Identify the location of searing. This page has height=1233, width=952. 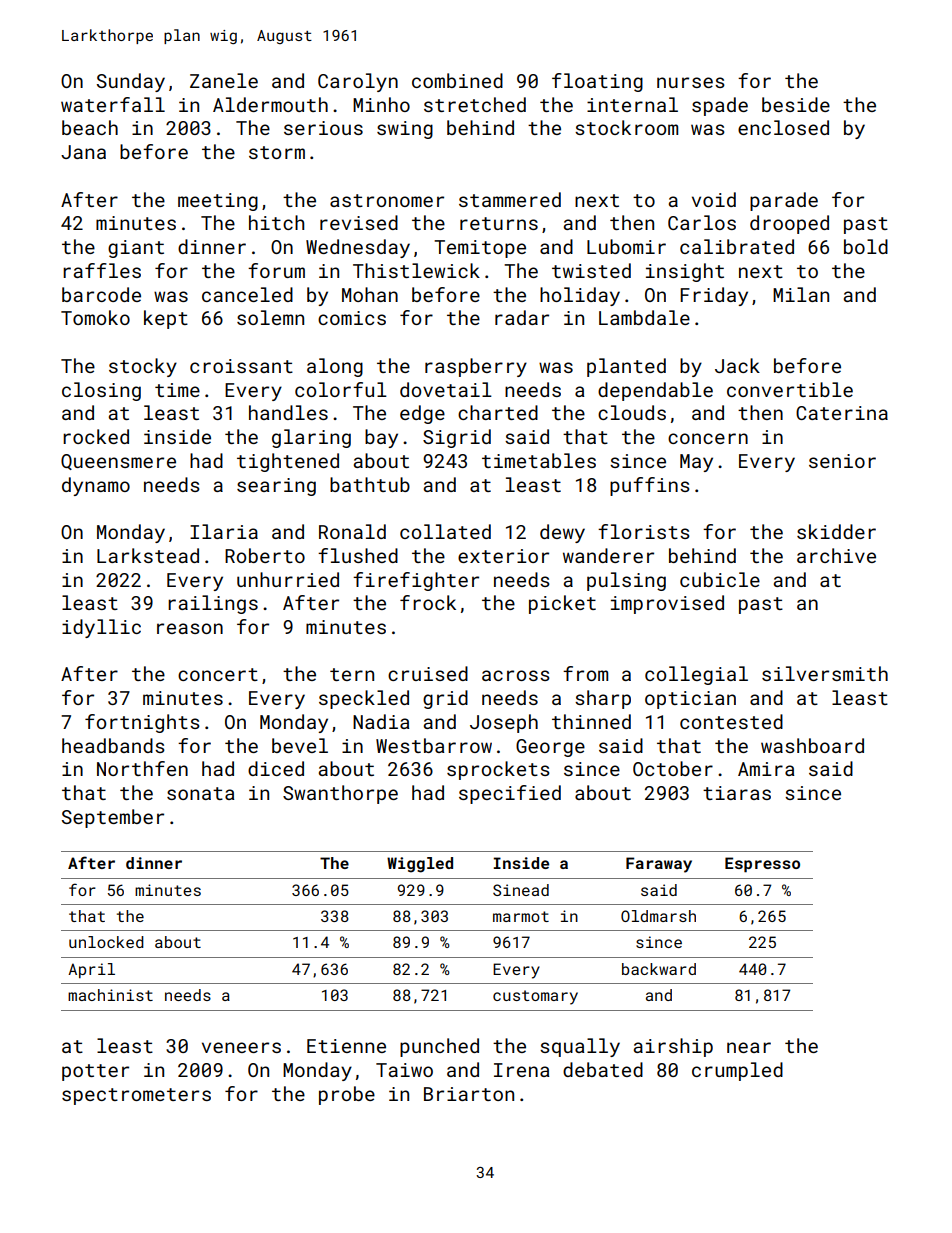
(276, 487).
